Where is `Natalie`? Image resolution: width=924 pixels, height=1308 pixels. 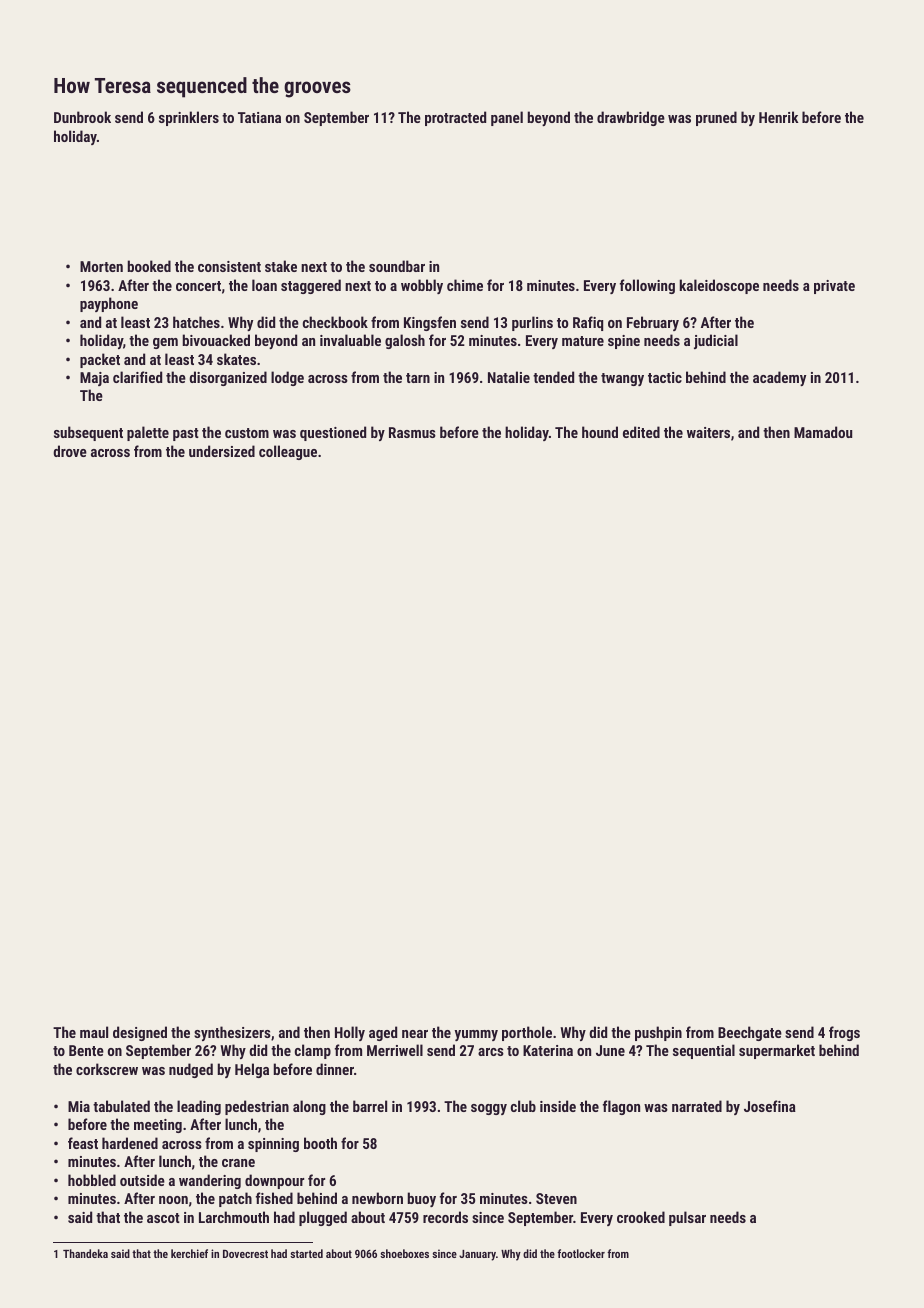
Natalie is located at coordinates (509, 377).
